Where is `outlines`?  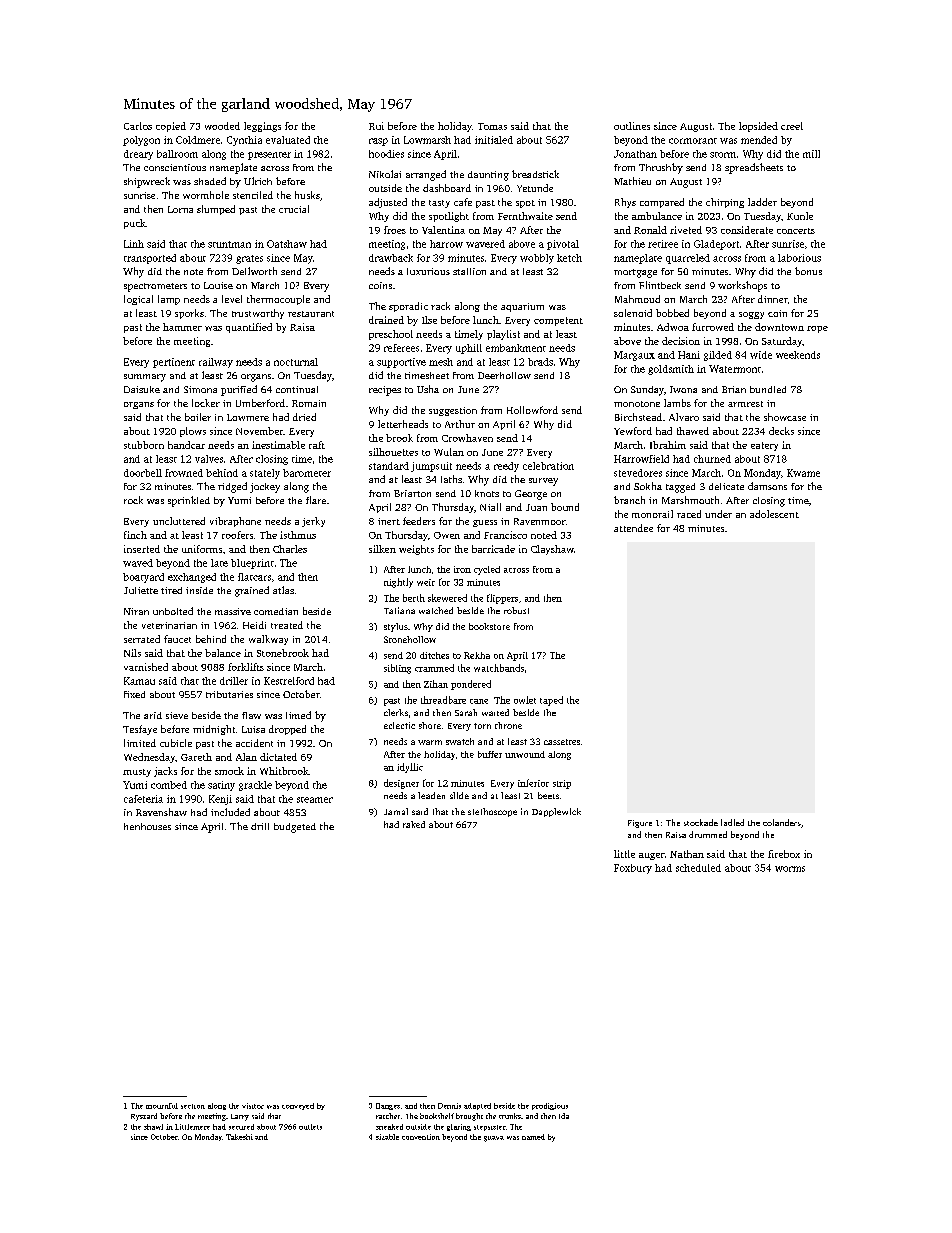 outlines is located at coordinates (632, 126).
